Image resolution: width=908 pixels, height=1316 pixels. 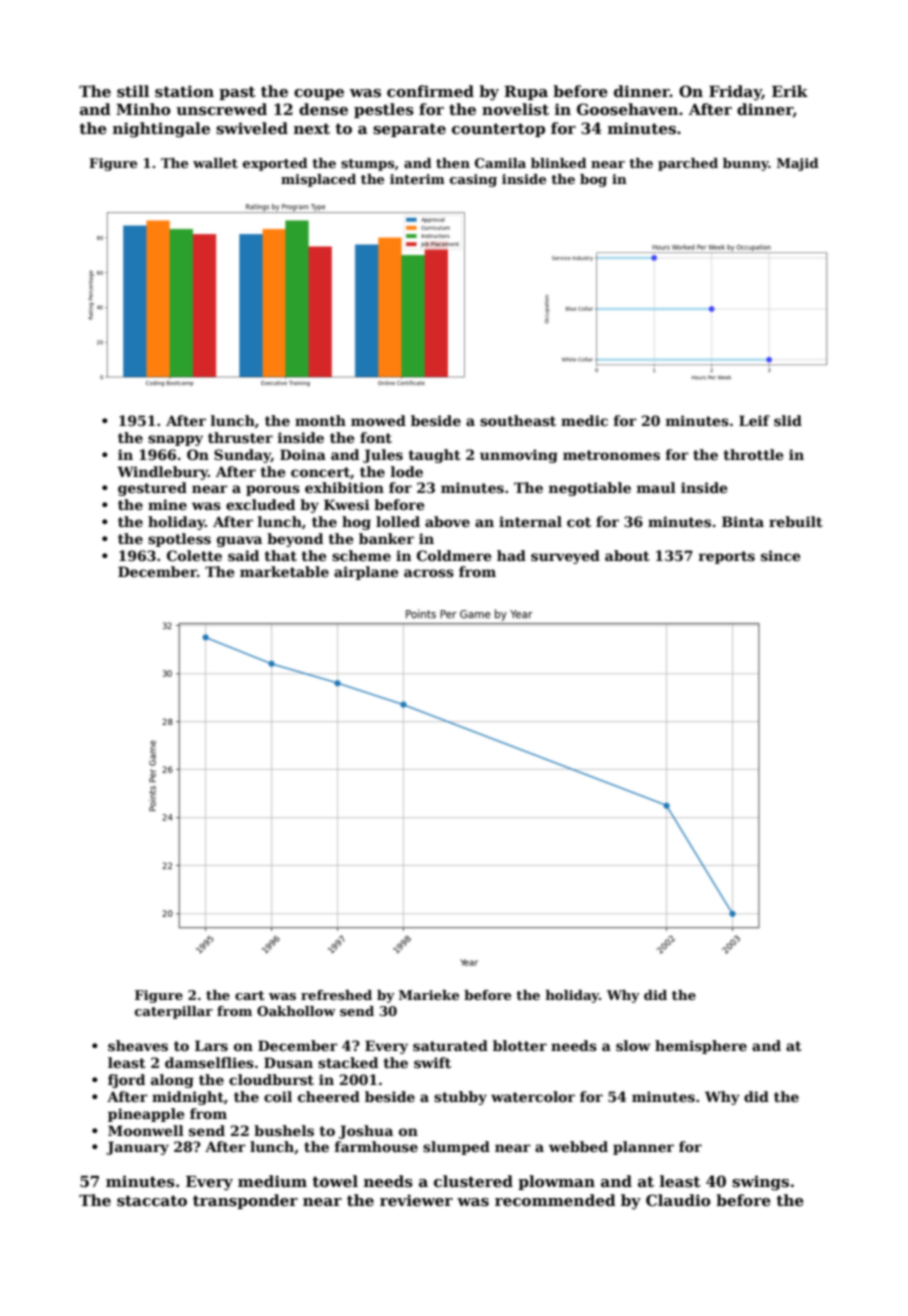 What do you see at coordinates (518, 420) in the image?
I see `southeast` at bounding box center [518, 420].
